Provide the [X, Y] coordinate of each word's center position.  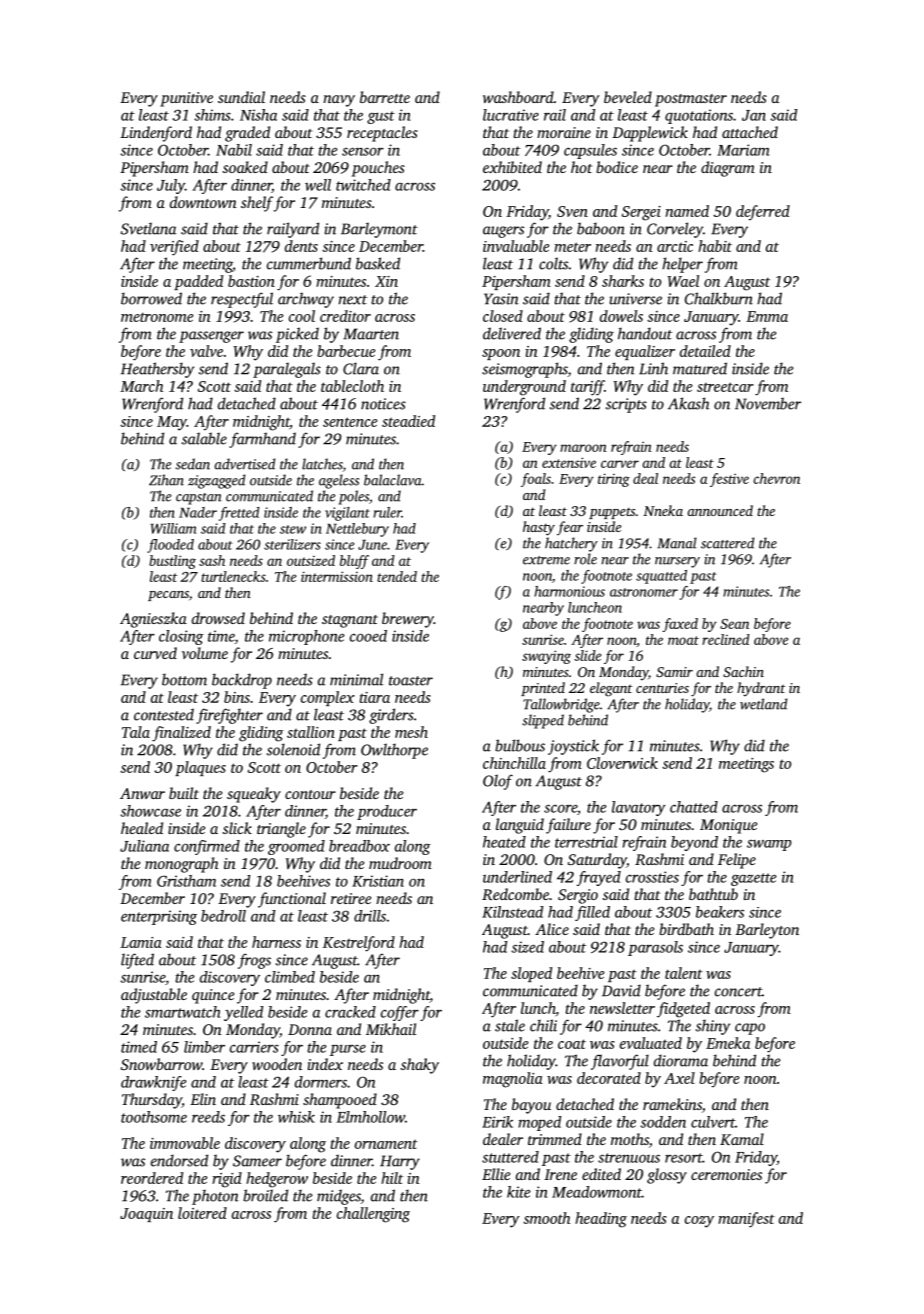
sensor [363, 151]
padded [198, 282]
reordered [152, 1178]
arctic [675, 246]
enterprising [159, 917]
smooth [546, 1218]
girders [391, 716]
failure [568, 826]
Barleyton [767, 931]
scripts [626, 405]
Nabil [234, 150]
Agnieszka [153, 620]
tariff [587, 388]
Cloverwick [622, 763]
